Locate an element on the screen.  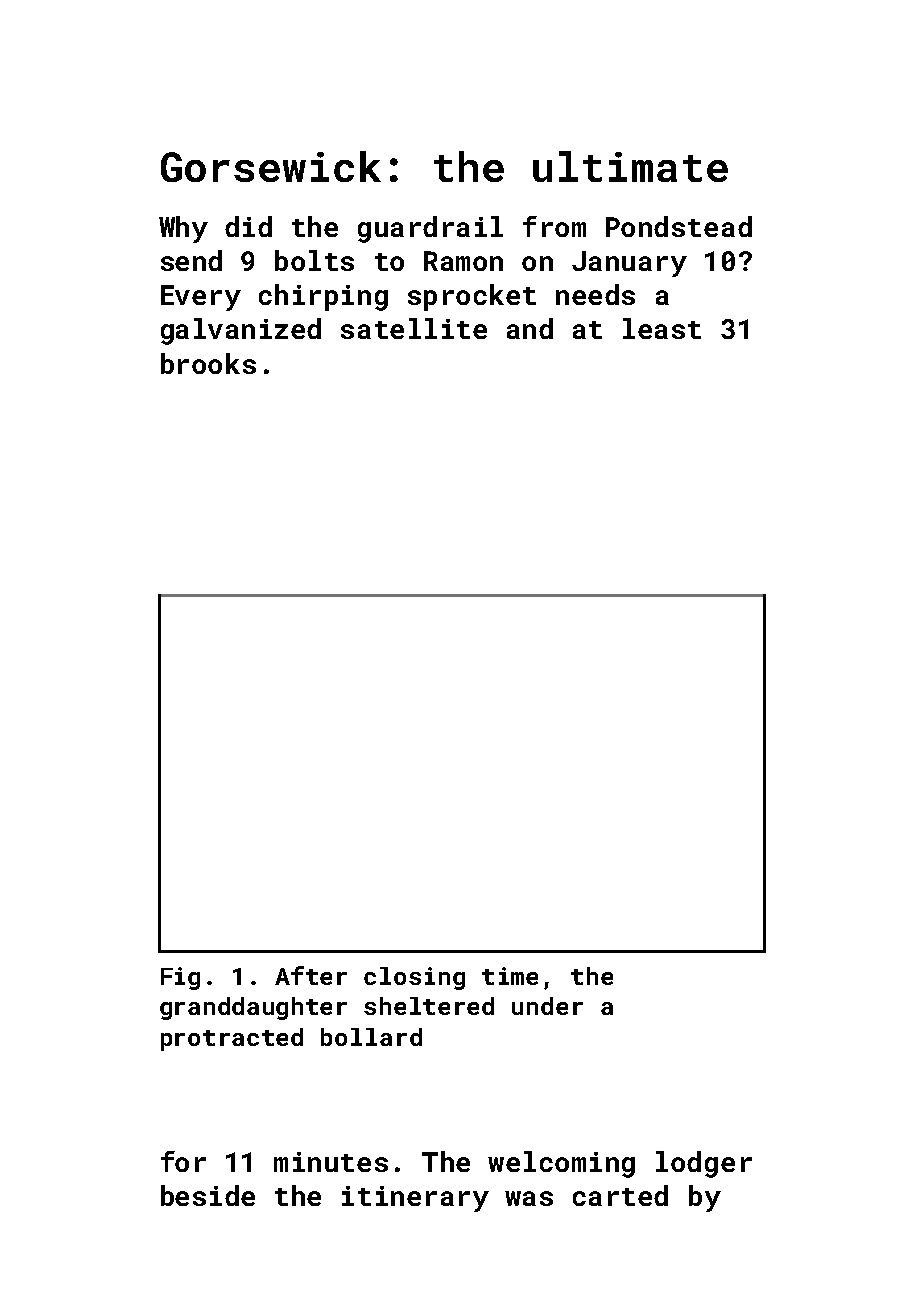
Pondstead is located at coordinates (679, 226).
